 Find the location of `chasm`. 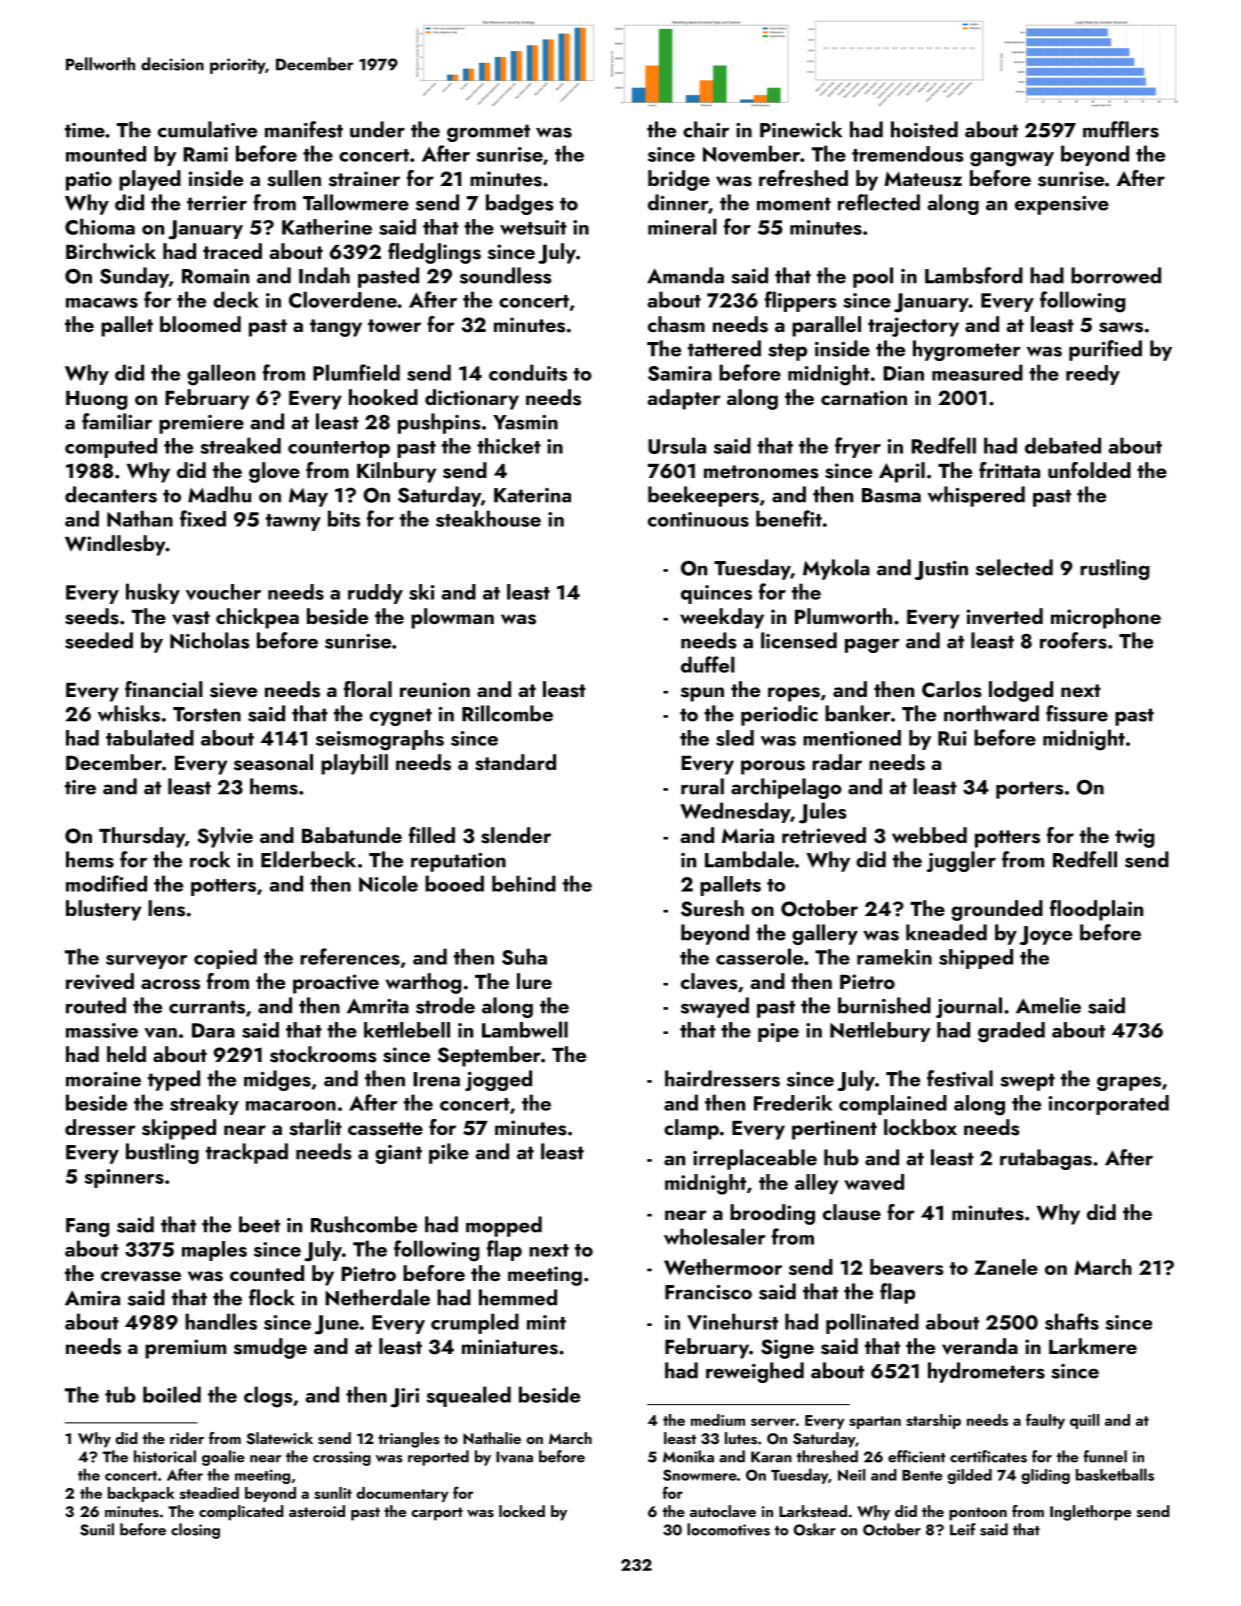

chasm is located at coordinates (676, 324).
